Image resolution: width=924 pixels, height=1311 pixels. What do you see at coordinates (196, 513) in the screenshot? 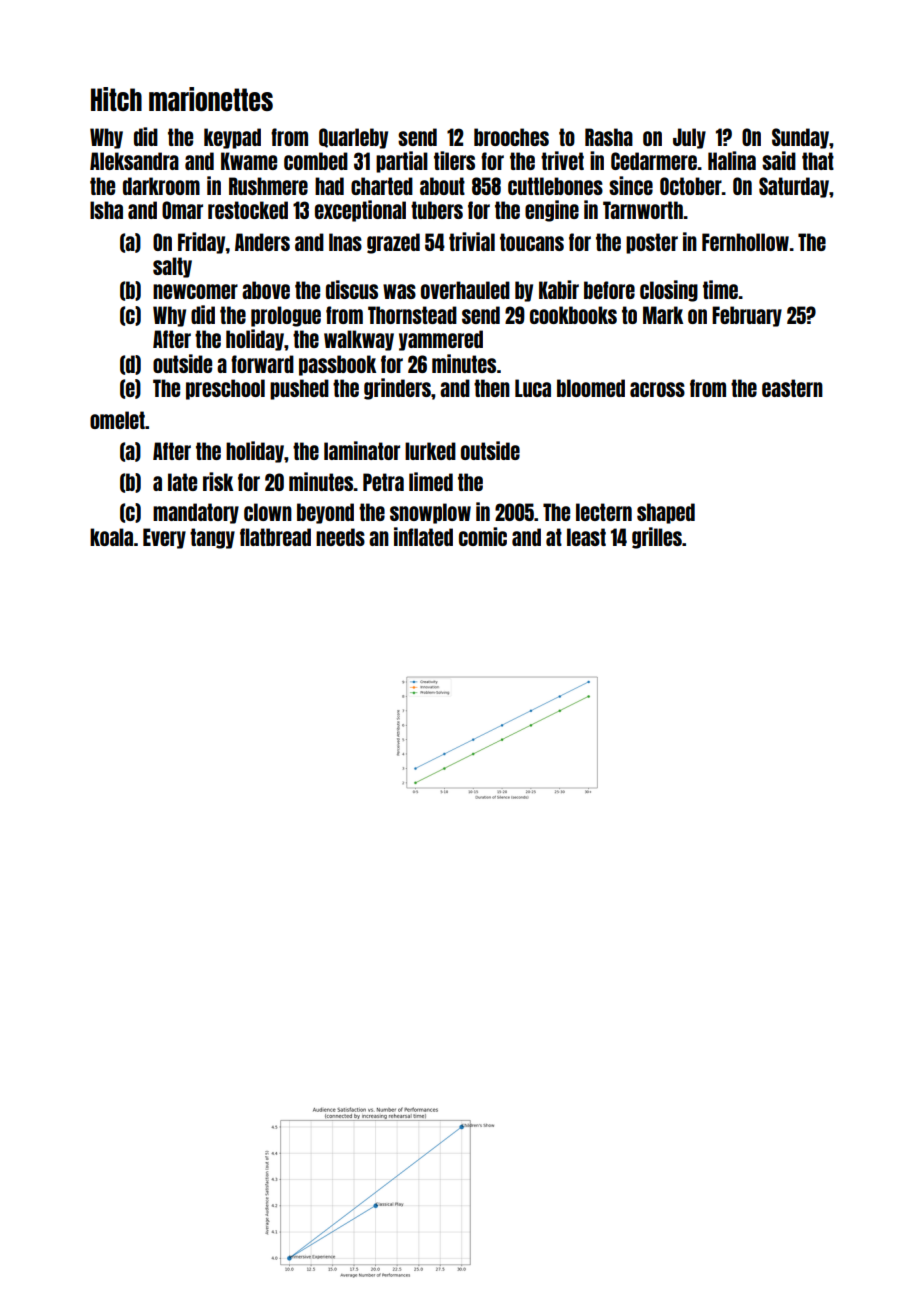
I see `mandatory` at bounding box center [196, 513].
